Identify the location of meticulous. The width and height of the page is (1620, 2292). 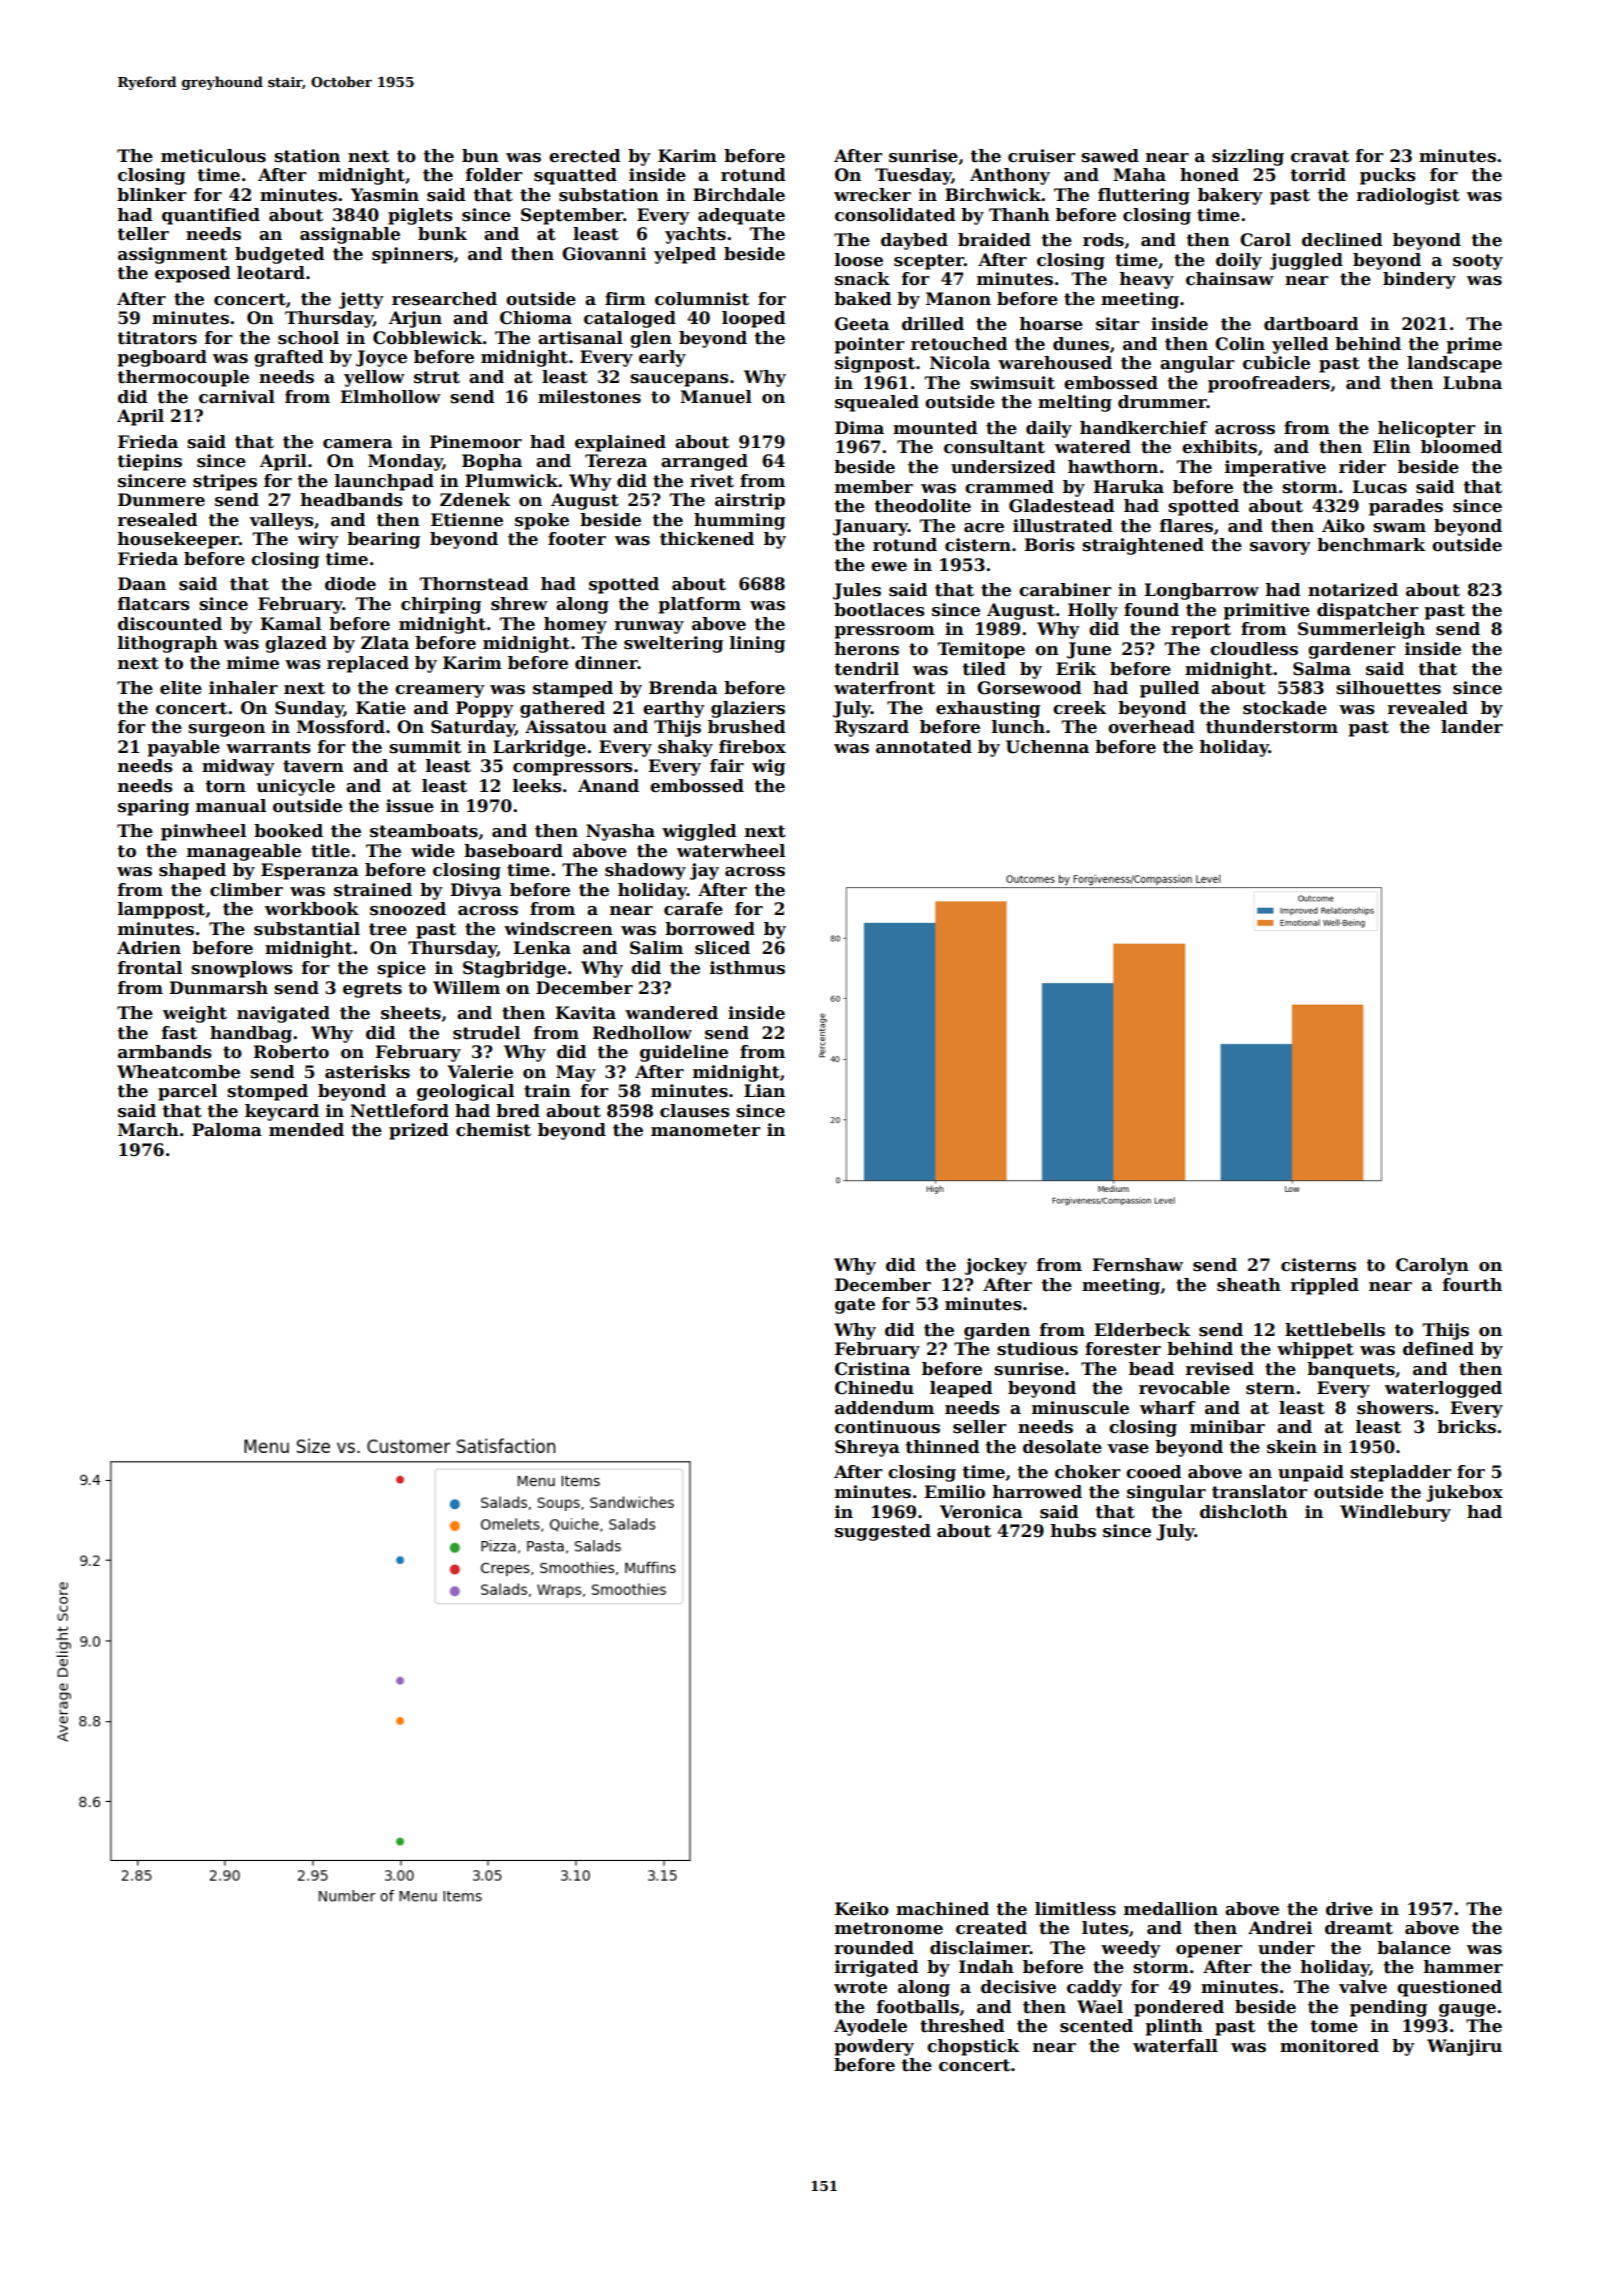
(213, 156).
